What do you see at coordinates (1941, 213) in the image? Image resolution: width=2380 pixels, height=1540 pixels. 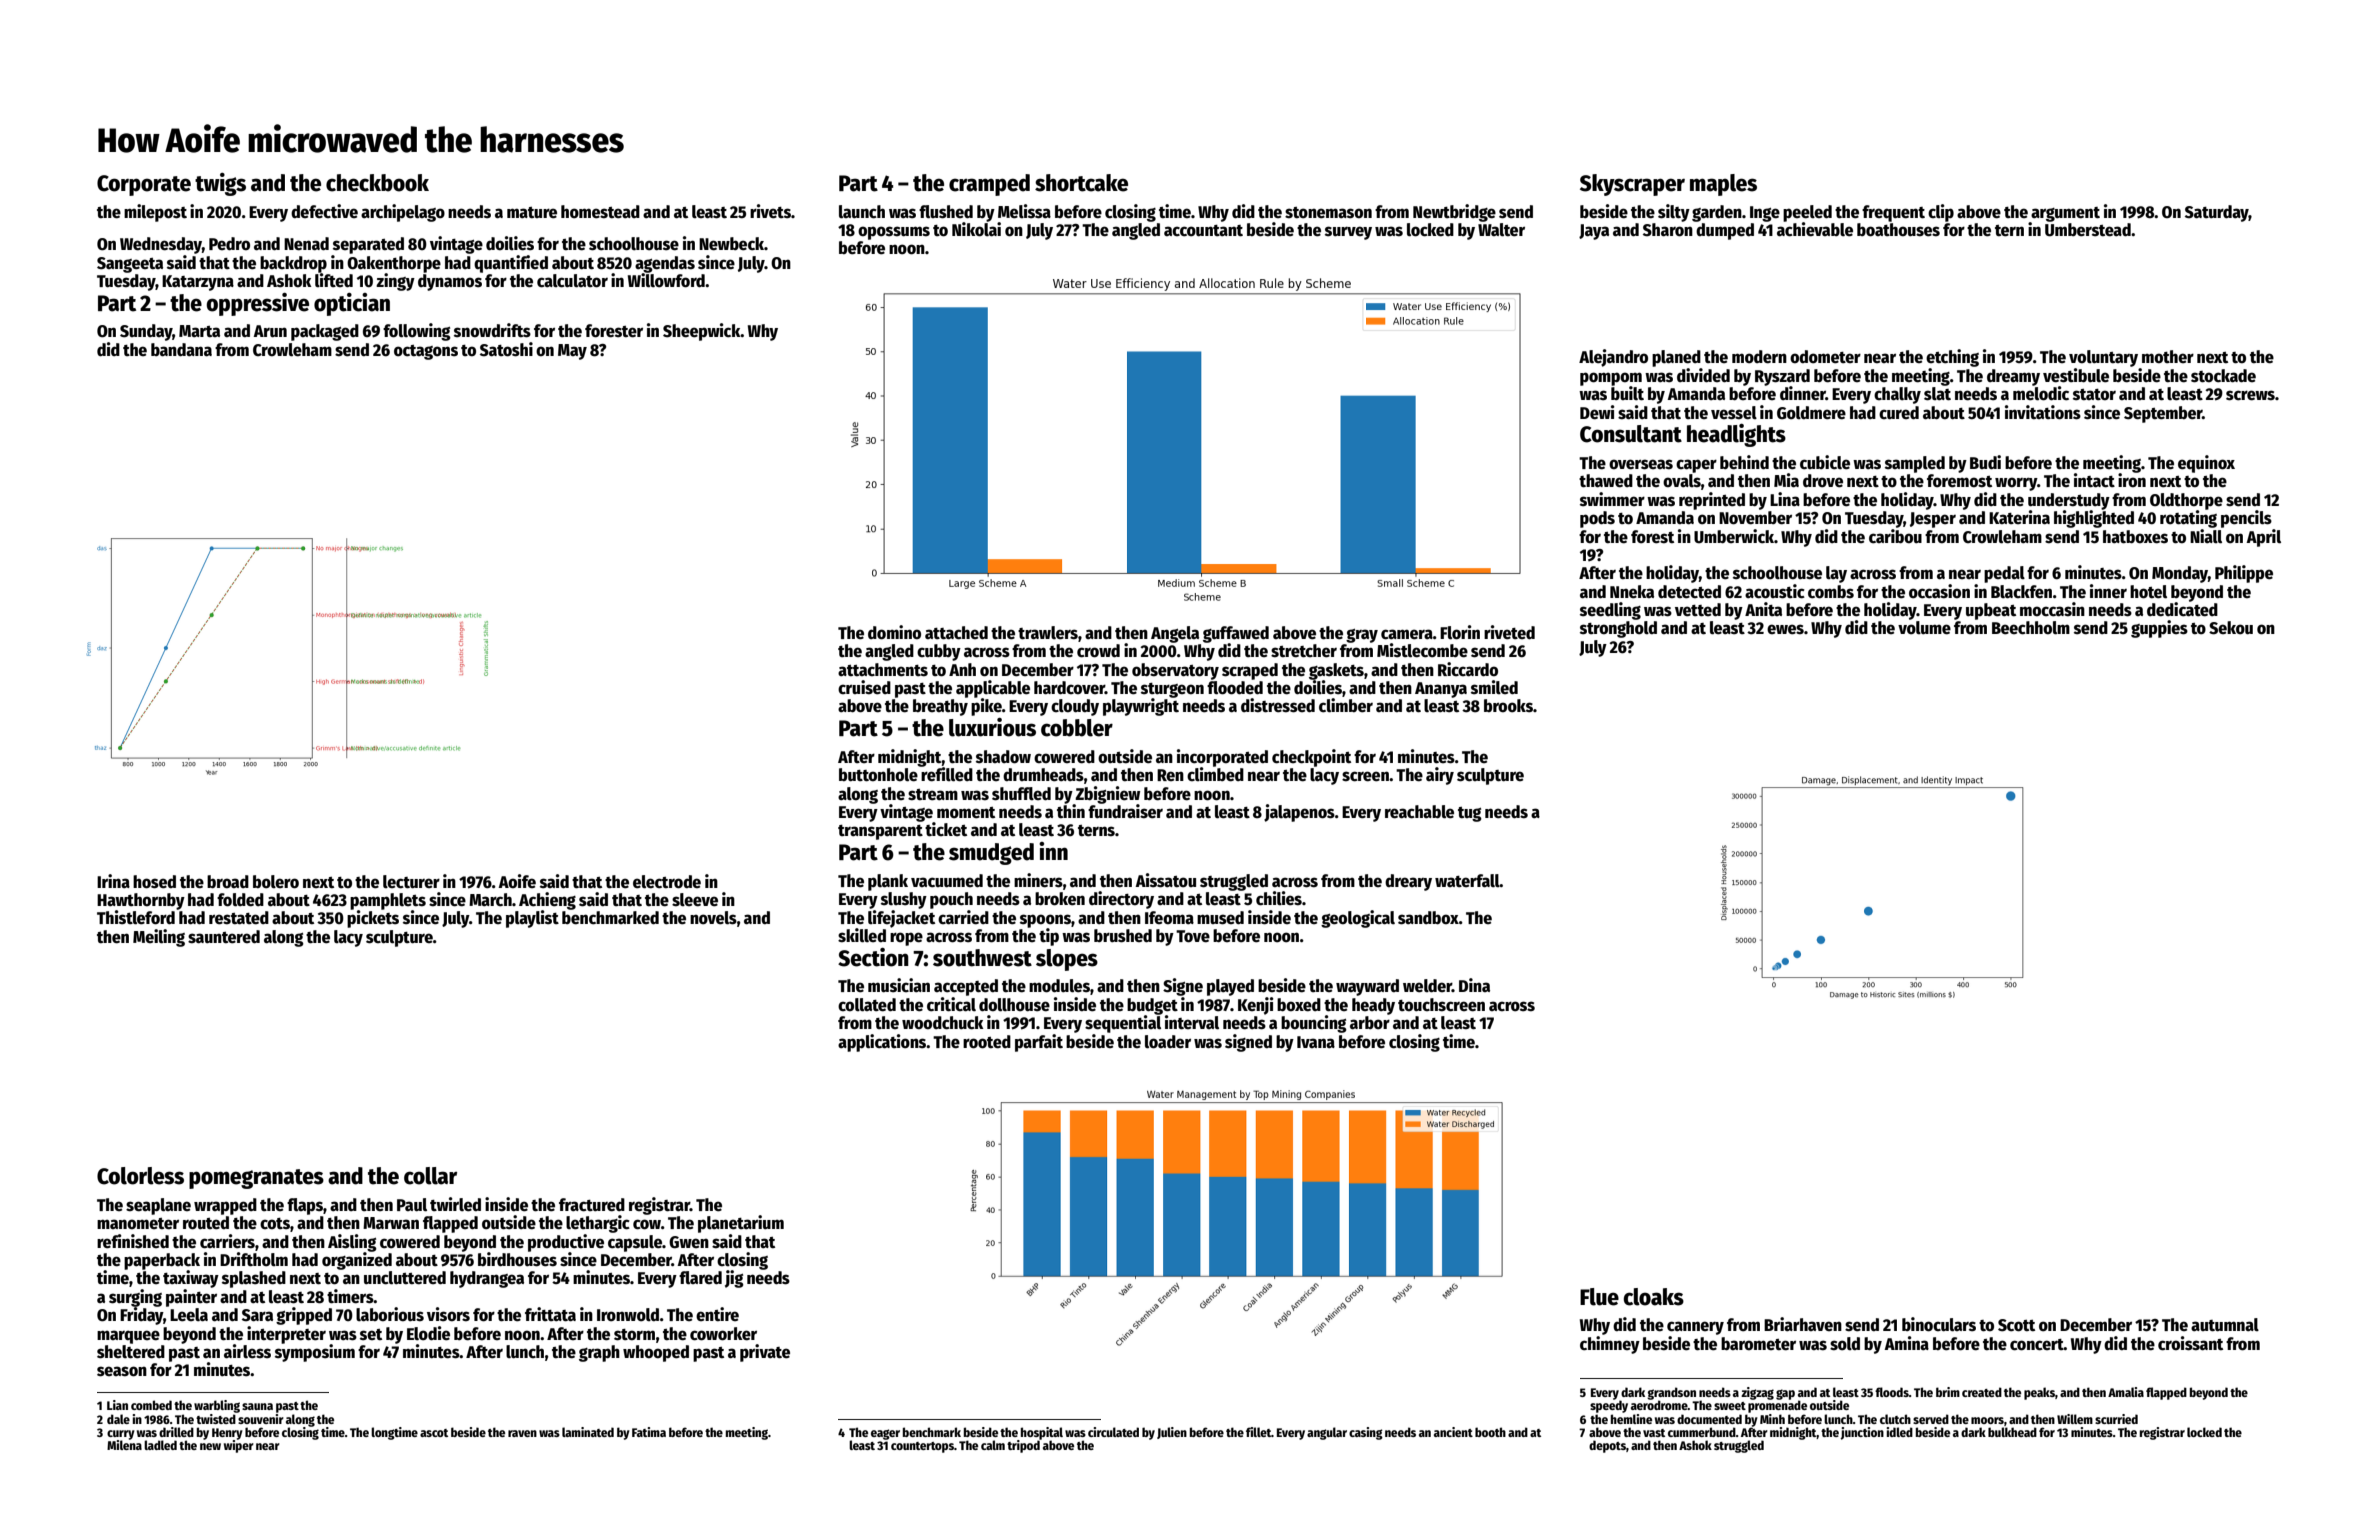 I see `clip` at bounding box center [1941, 213].
